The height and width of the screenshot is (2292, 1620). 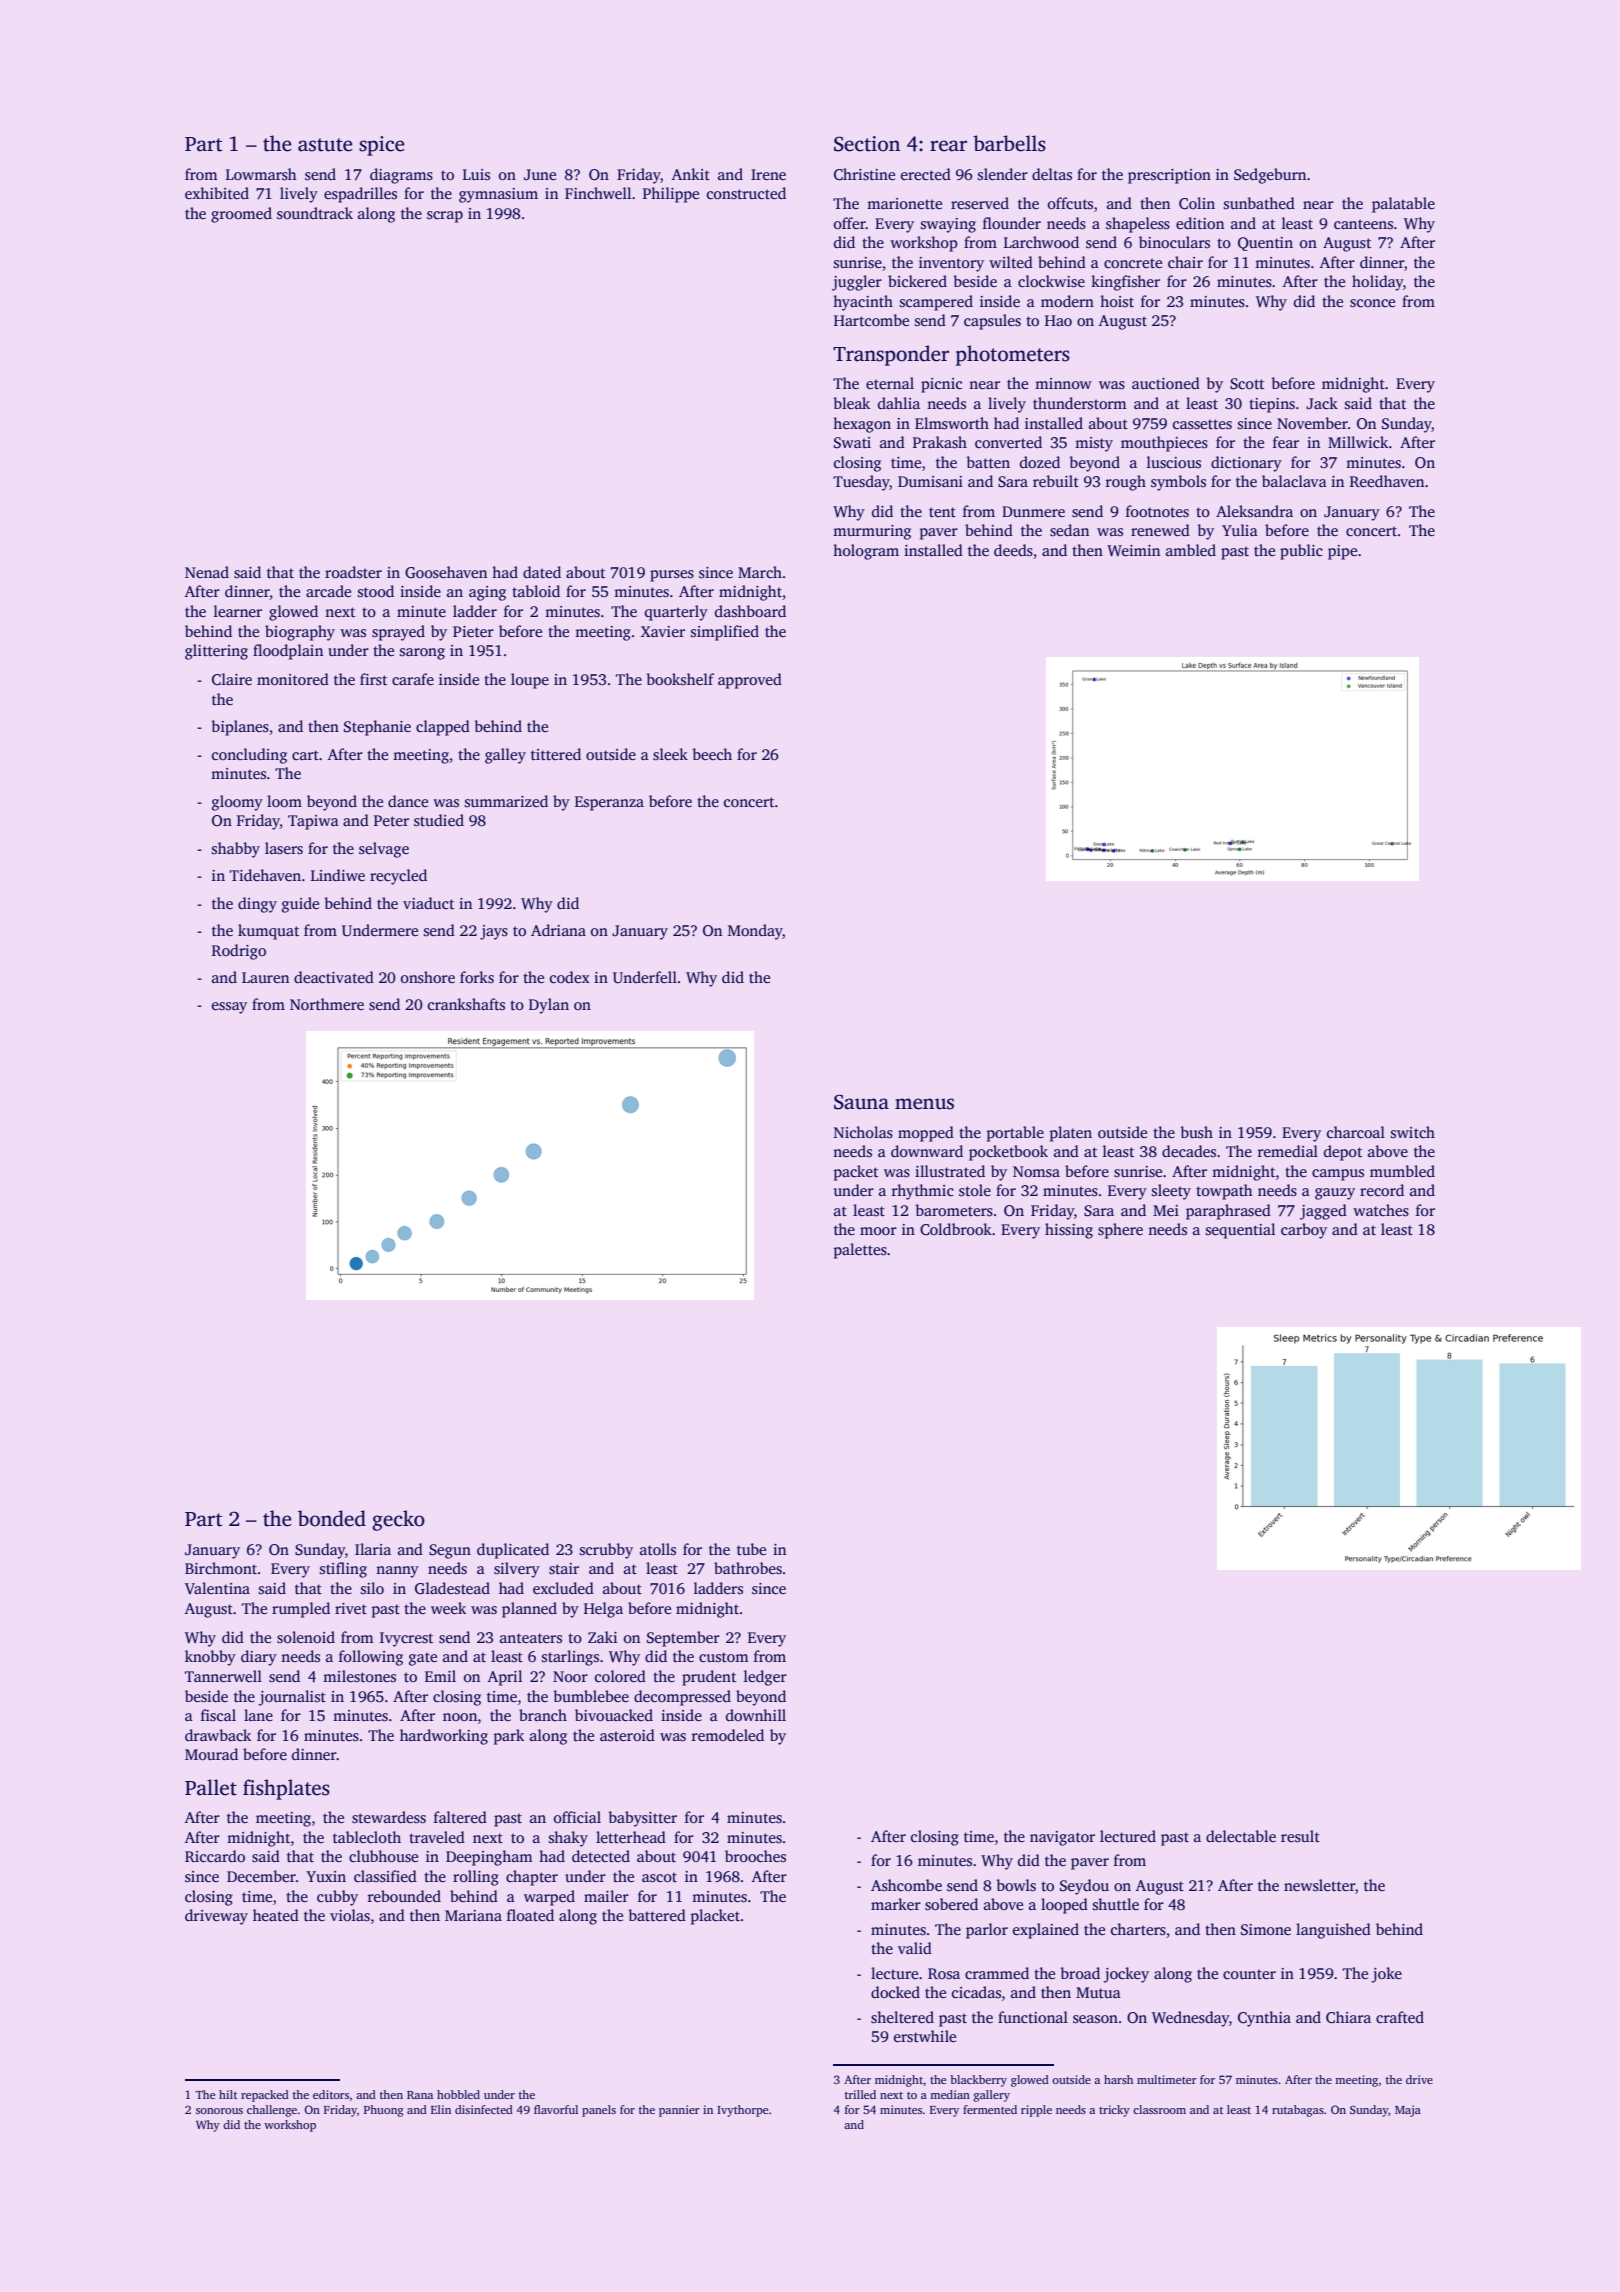 I want to click on ledger, so click(x=765, y=1678).
